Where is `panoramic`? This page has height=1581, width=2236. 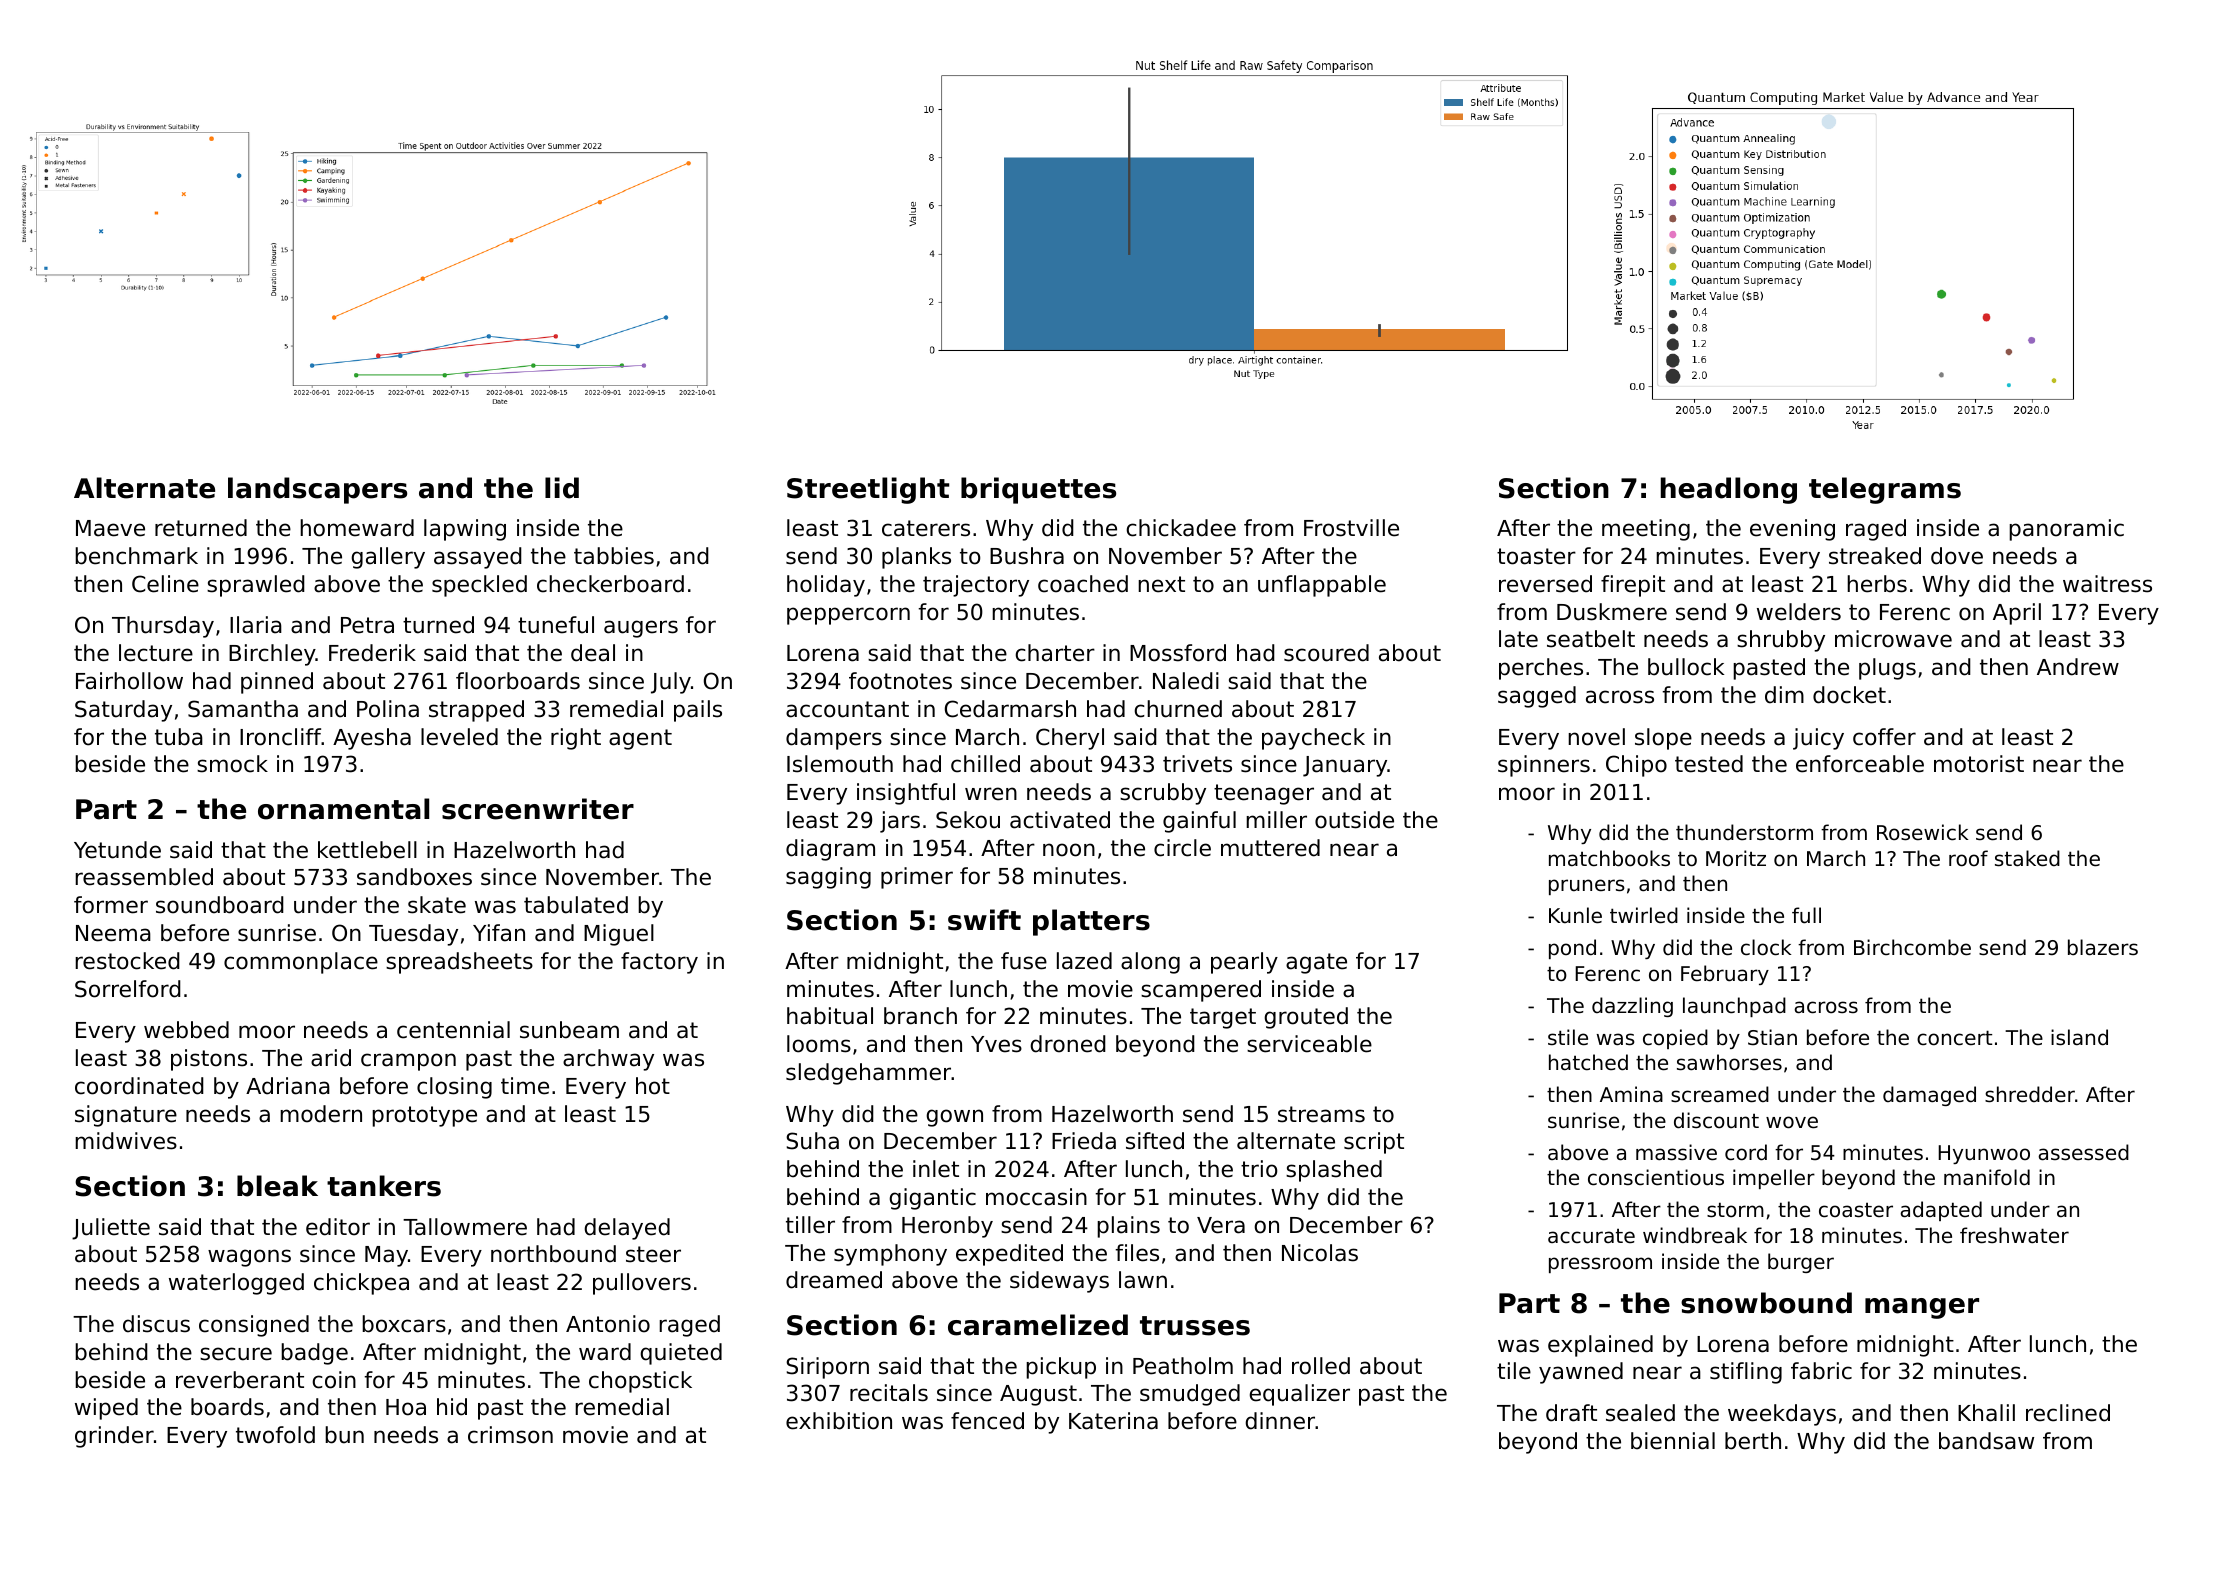
panoramic is located at coordinates (2066, 530).
